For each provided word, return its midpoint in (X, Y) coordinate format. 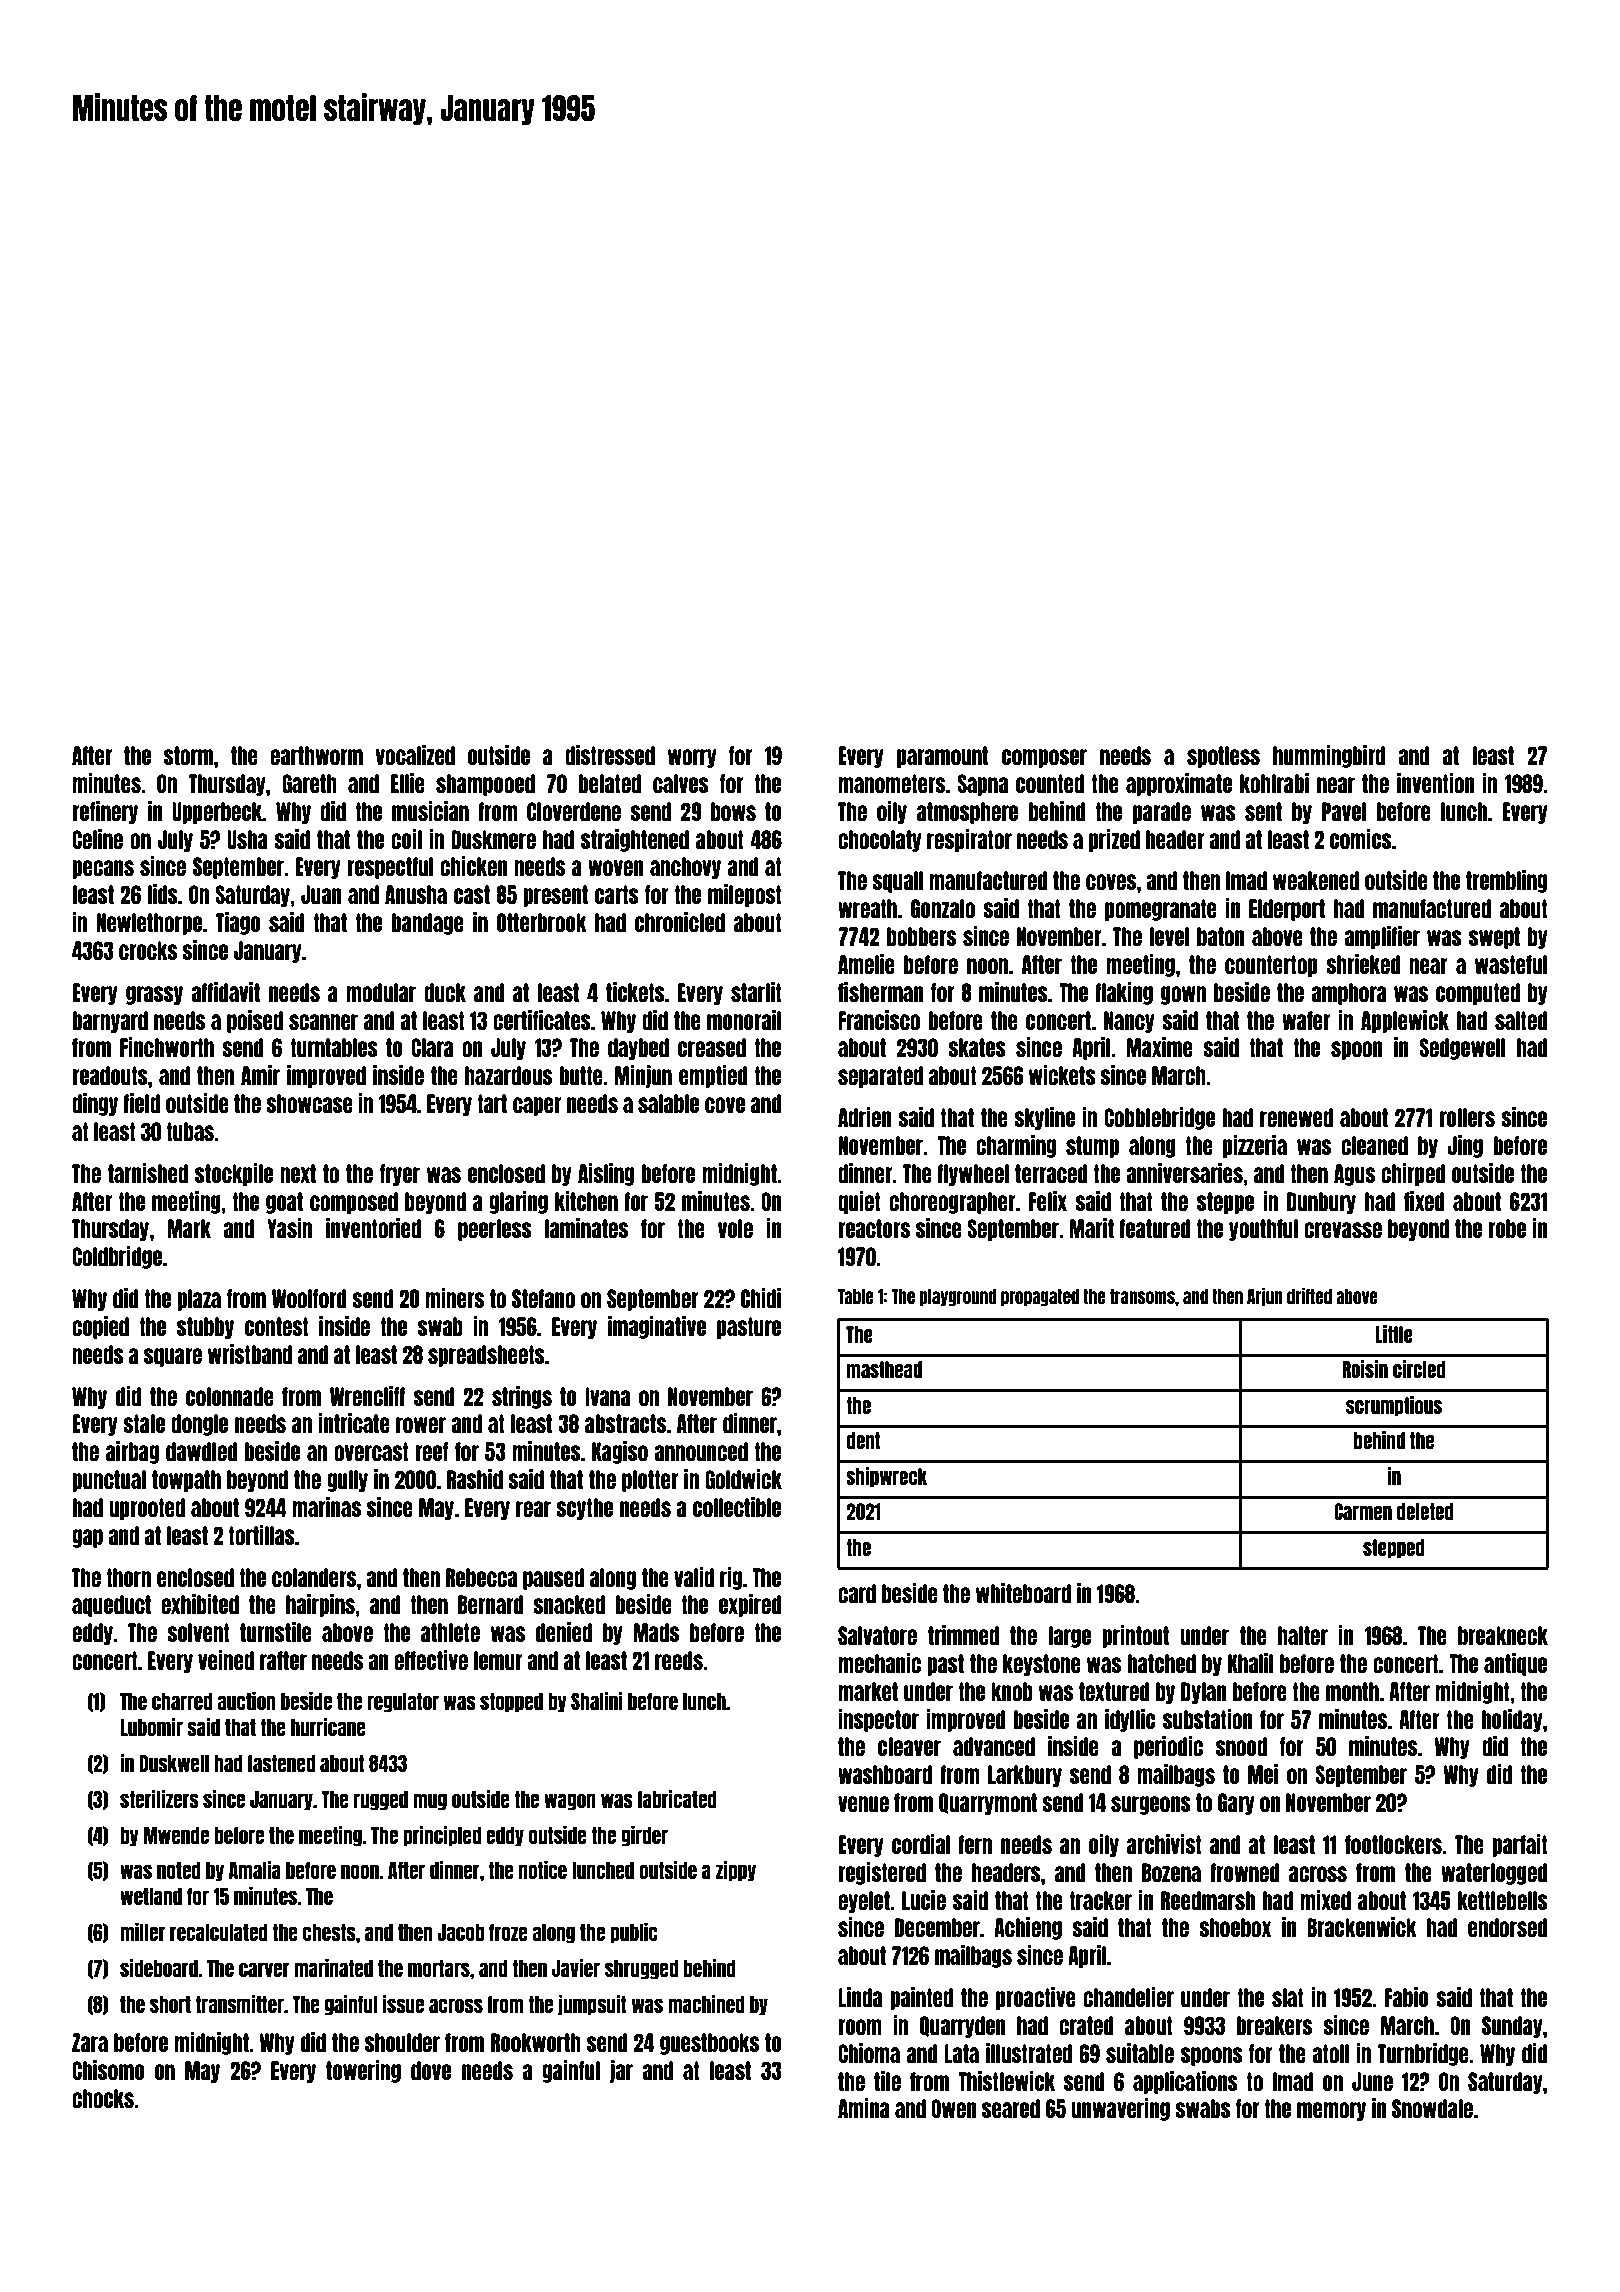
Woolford (309, 1298)
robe (1507, 1228)
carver (264, 1969)
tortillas (261, 1535)
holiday (1512, 1720)
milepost (745, 895)
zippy (736, 1871)
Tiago (238, 923)
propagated (1040, 1297)
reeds (679, 1660)
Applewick (1405, 1021)
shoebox (1235, 1927)
